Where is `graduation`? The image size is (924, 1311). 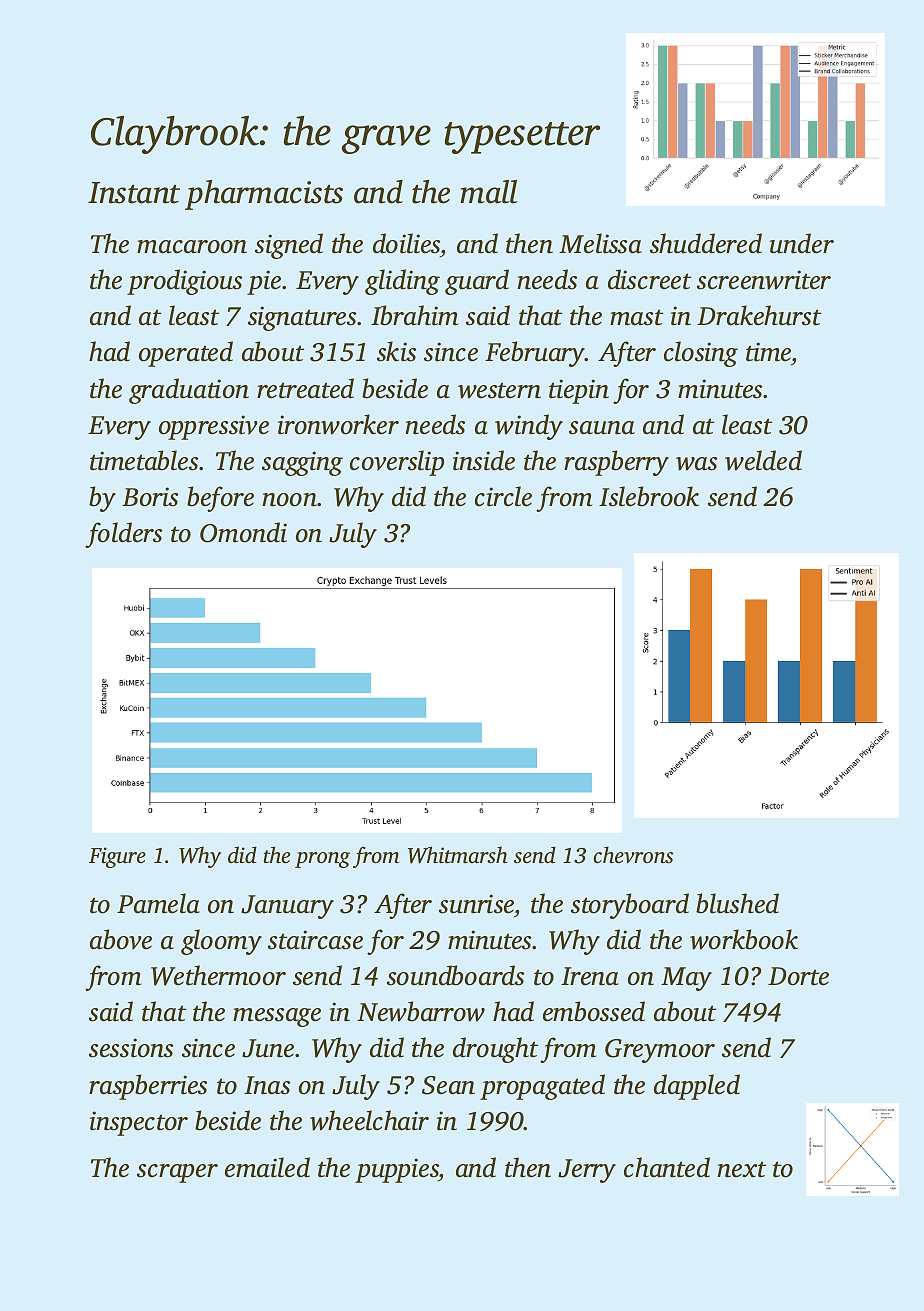 graduation is located at coordinates (189, 391).
